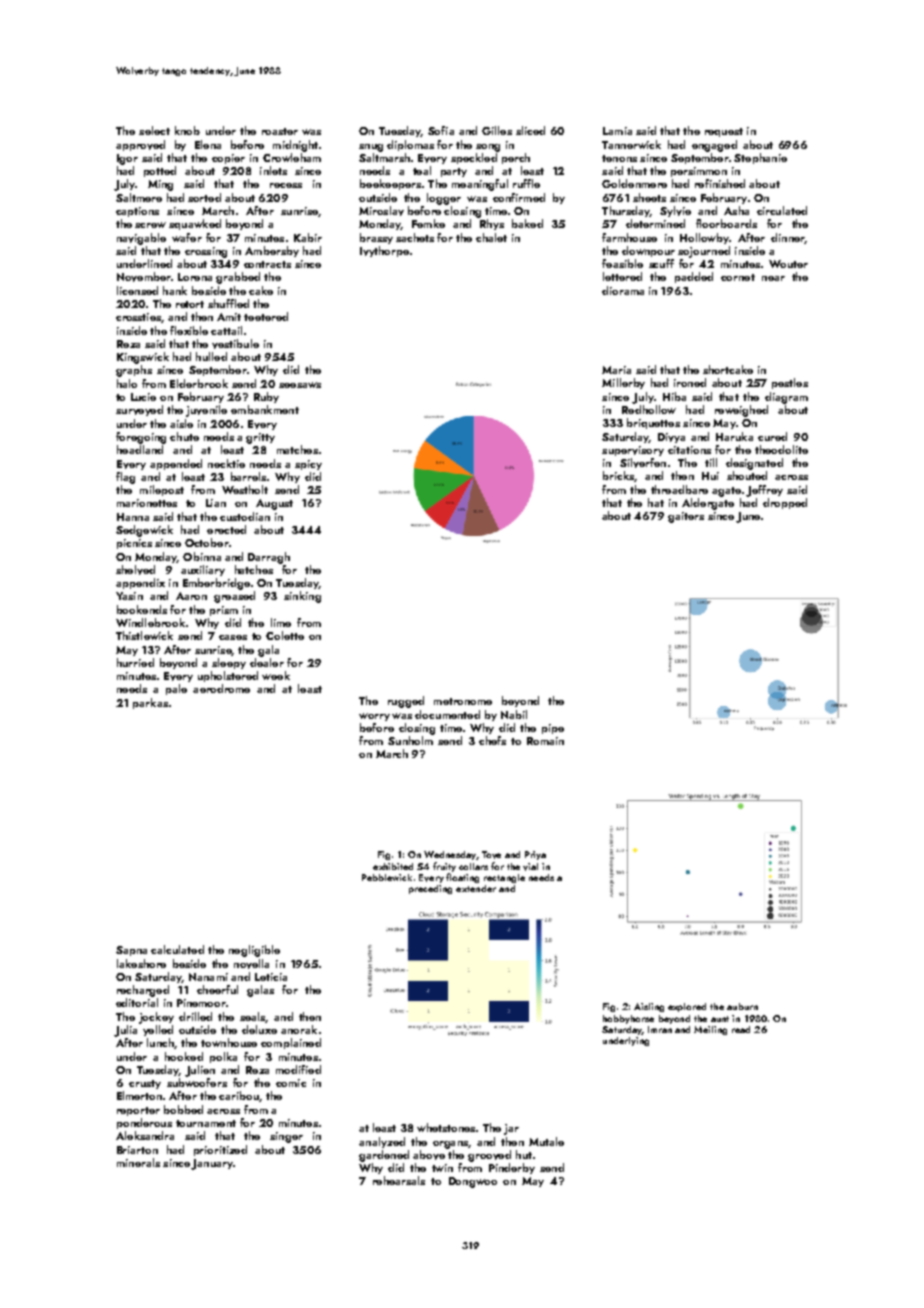 Image resolution: width=924 pixels, height=1308 pixels. I want to click on Romain, so click(545, 741).
